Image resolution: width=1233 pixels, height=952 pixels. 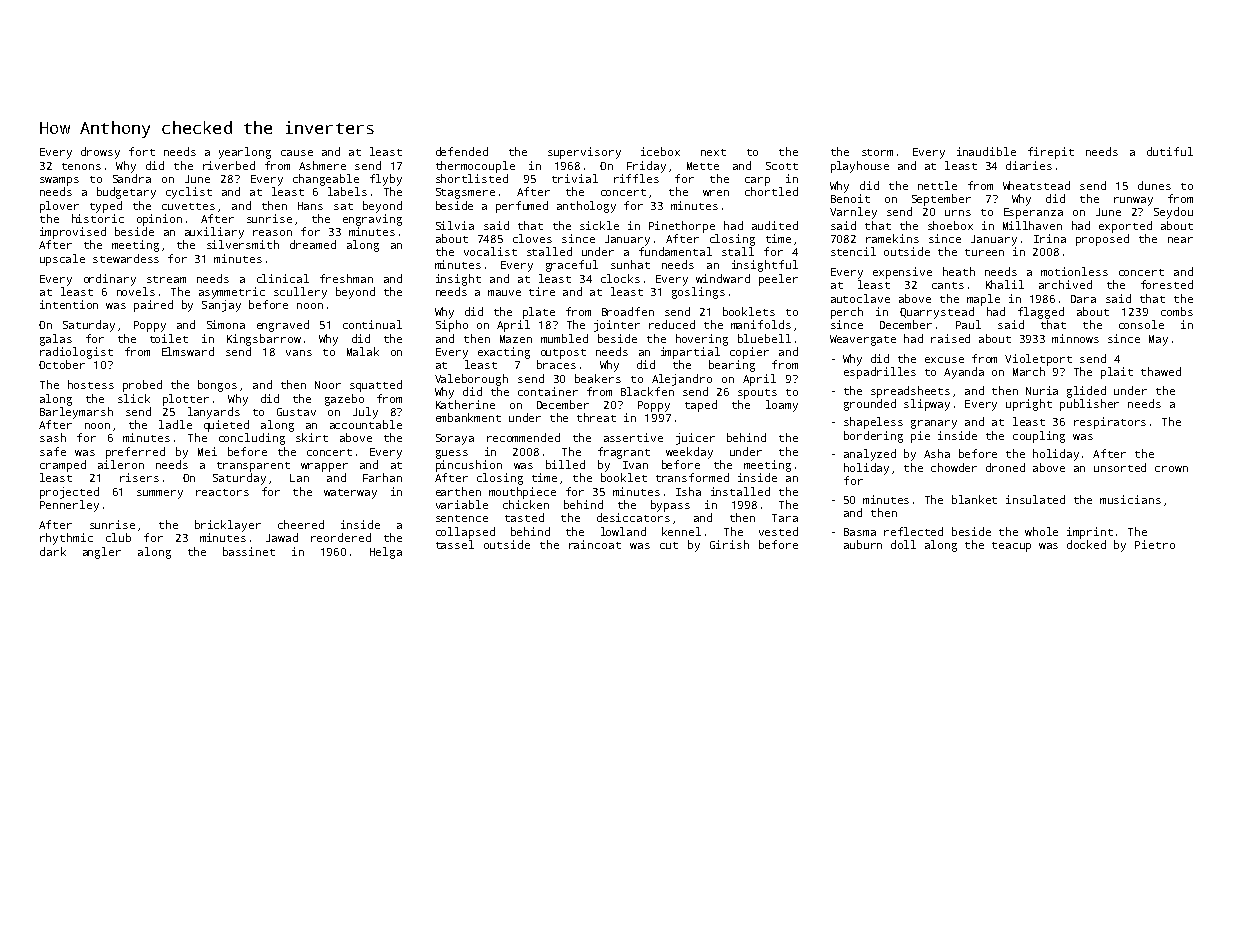 What do you see at coordinates (584, 153) in the screenshot?
I see `supervisory` at bounding box center [584, 153].
